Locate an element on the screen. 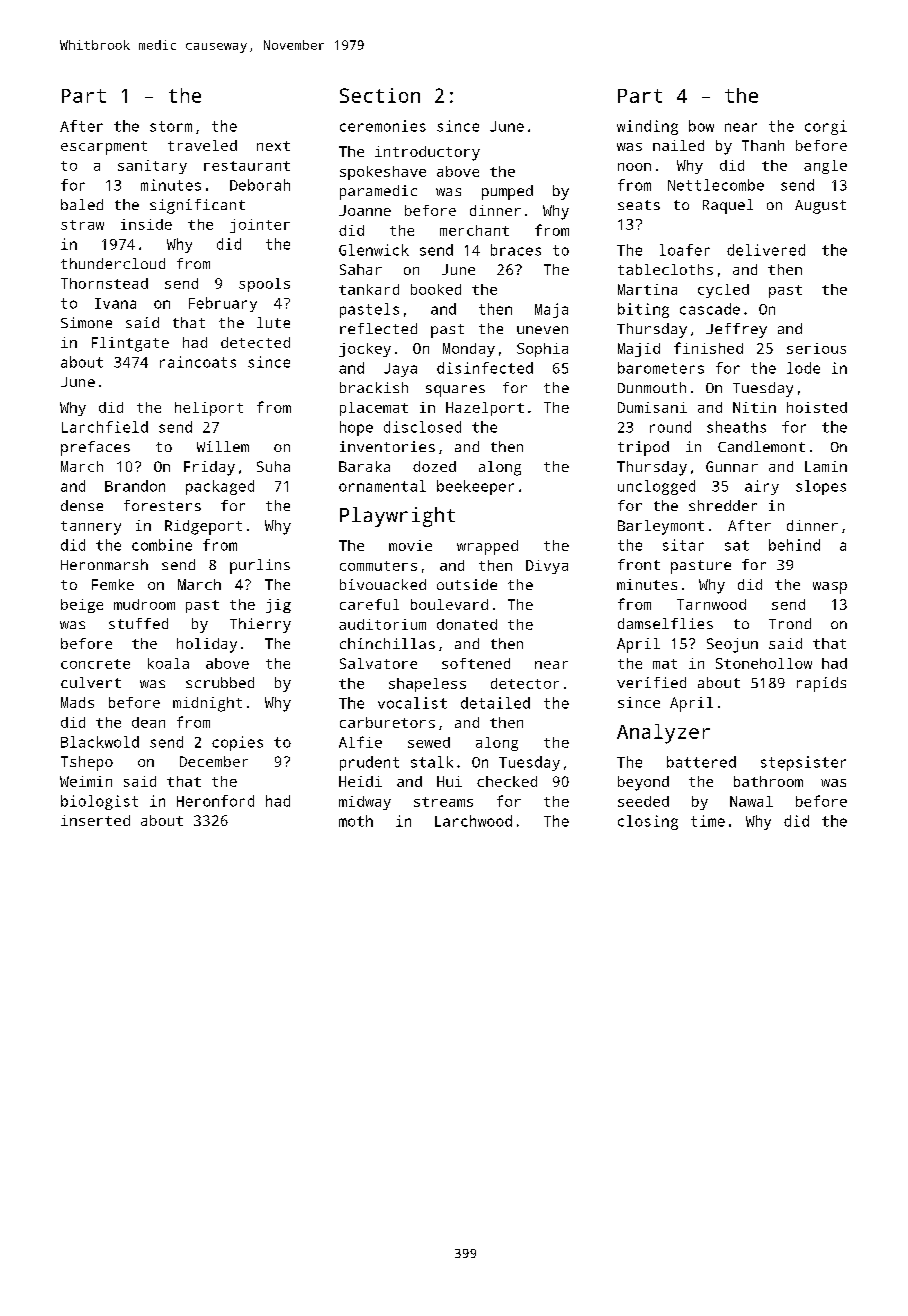 The image size is (908, 1316). Baraka is located at coordinates (364, 466).
